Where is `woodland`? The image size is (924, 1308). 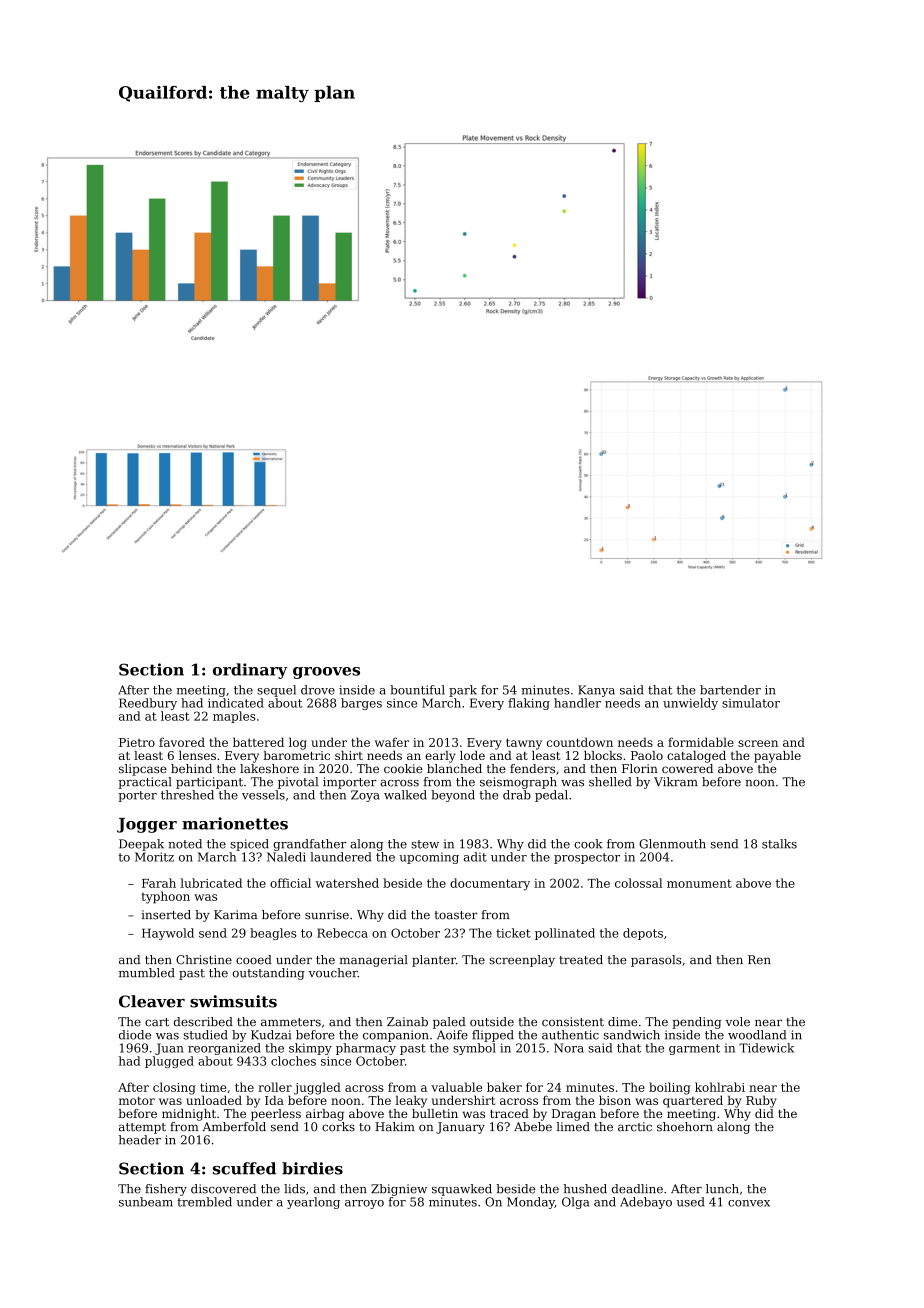 woodland is located at coordinates (757, 1035).
